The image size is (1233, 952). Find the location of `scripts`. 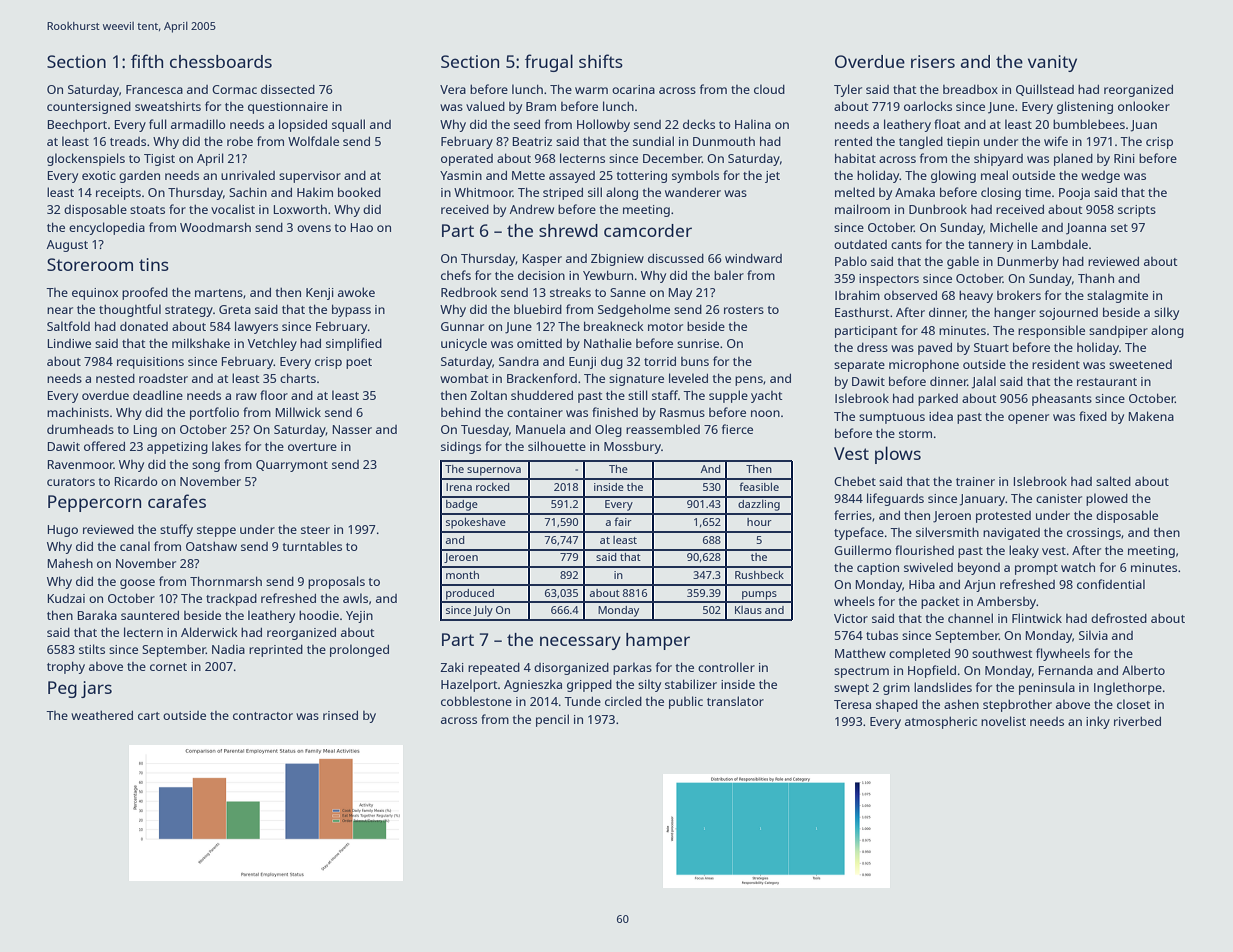

scripts is located at coordinates (1137, 211).
